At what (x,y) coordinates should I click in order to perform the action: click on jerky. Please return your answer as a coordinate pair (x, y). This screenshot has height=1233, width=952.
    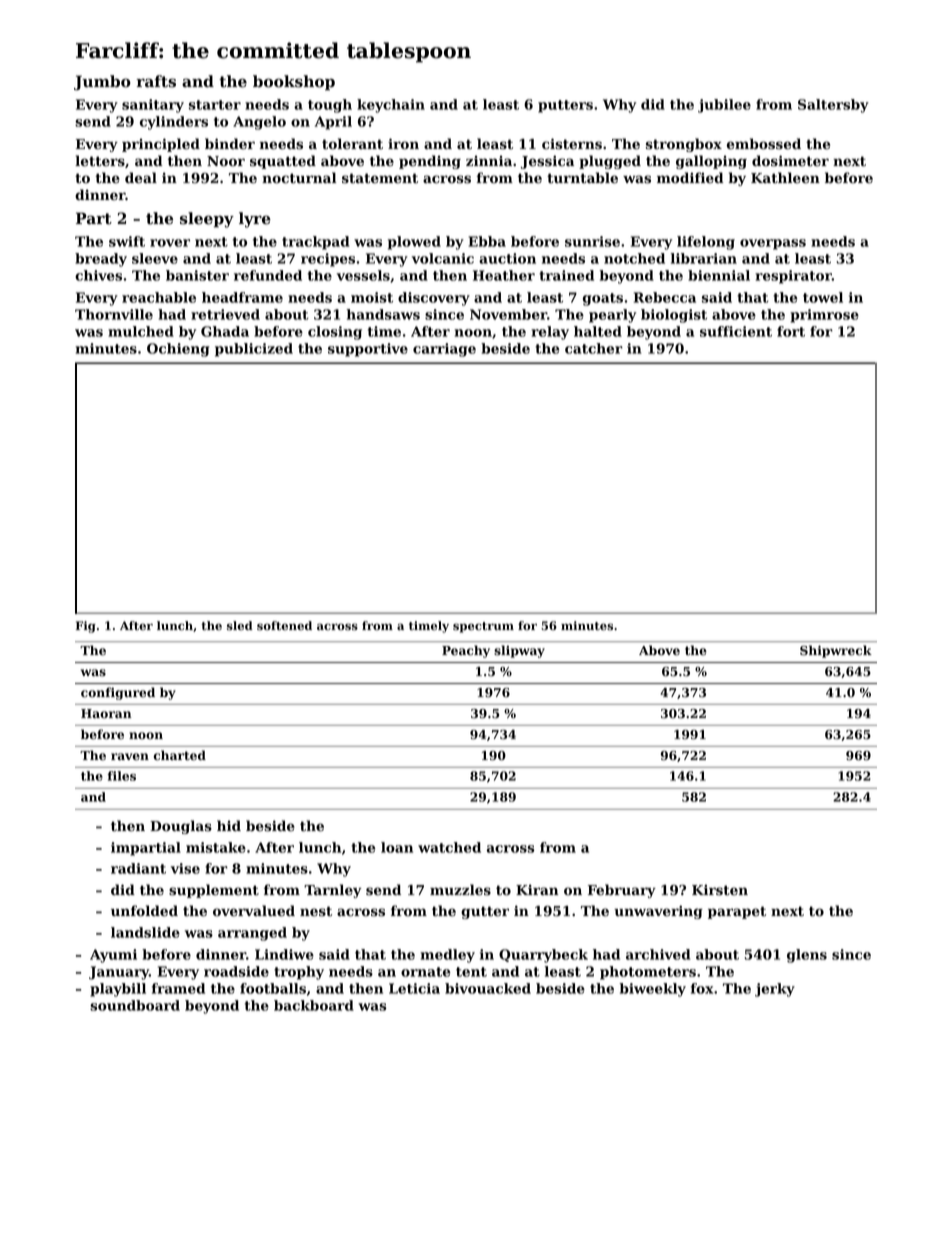
    Looking at the image, I should click on (775, 990).
